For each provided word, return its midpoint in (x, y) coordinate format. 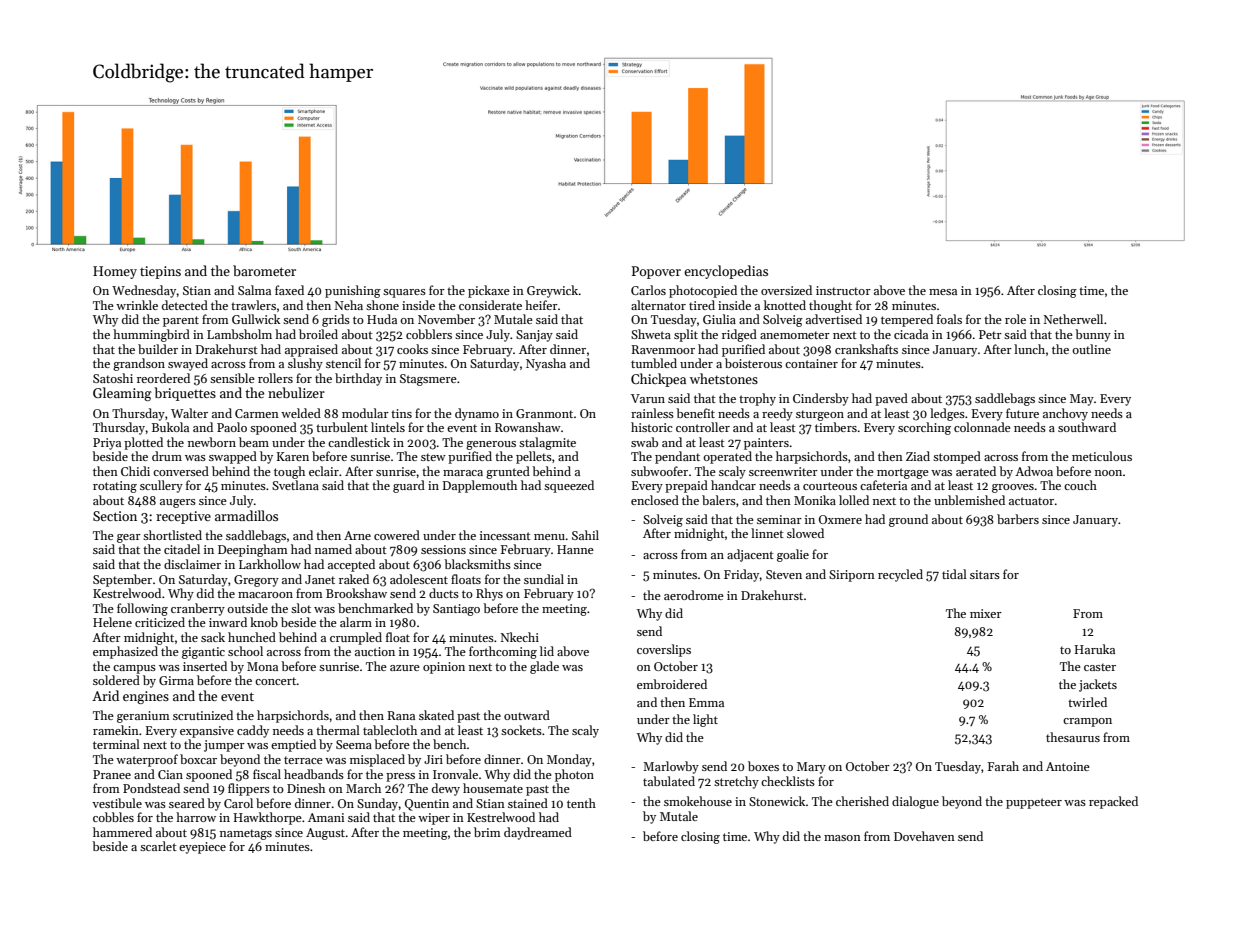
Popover (656, 272)
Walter (189, 413)
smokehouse (698, 801)
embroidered (672, 684)
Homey (115, 272)
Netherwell (1073, 319)
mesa (943, 292)
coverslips (664, 650)
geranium (143, 717)
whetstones (724, 378)
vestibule (117, 803)
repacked (1113, 802)
